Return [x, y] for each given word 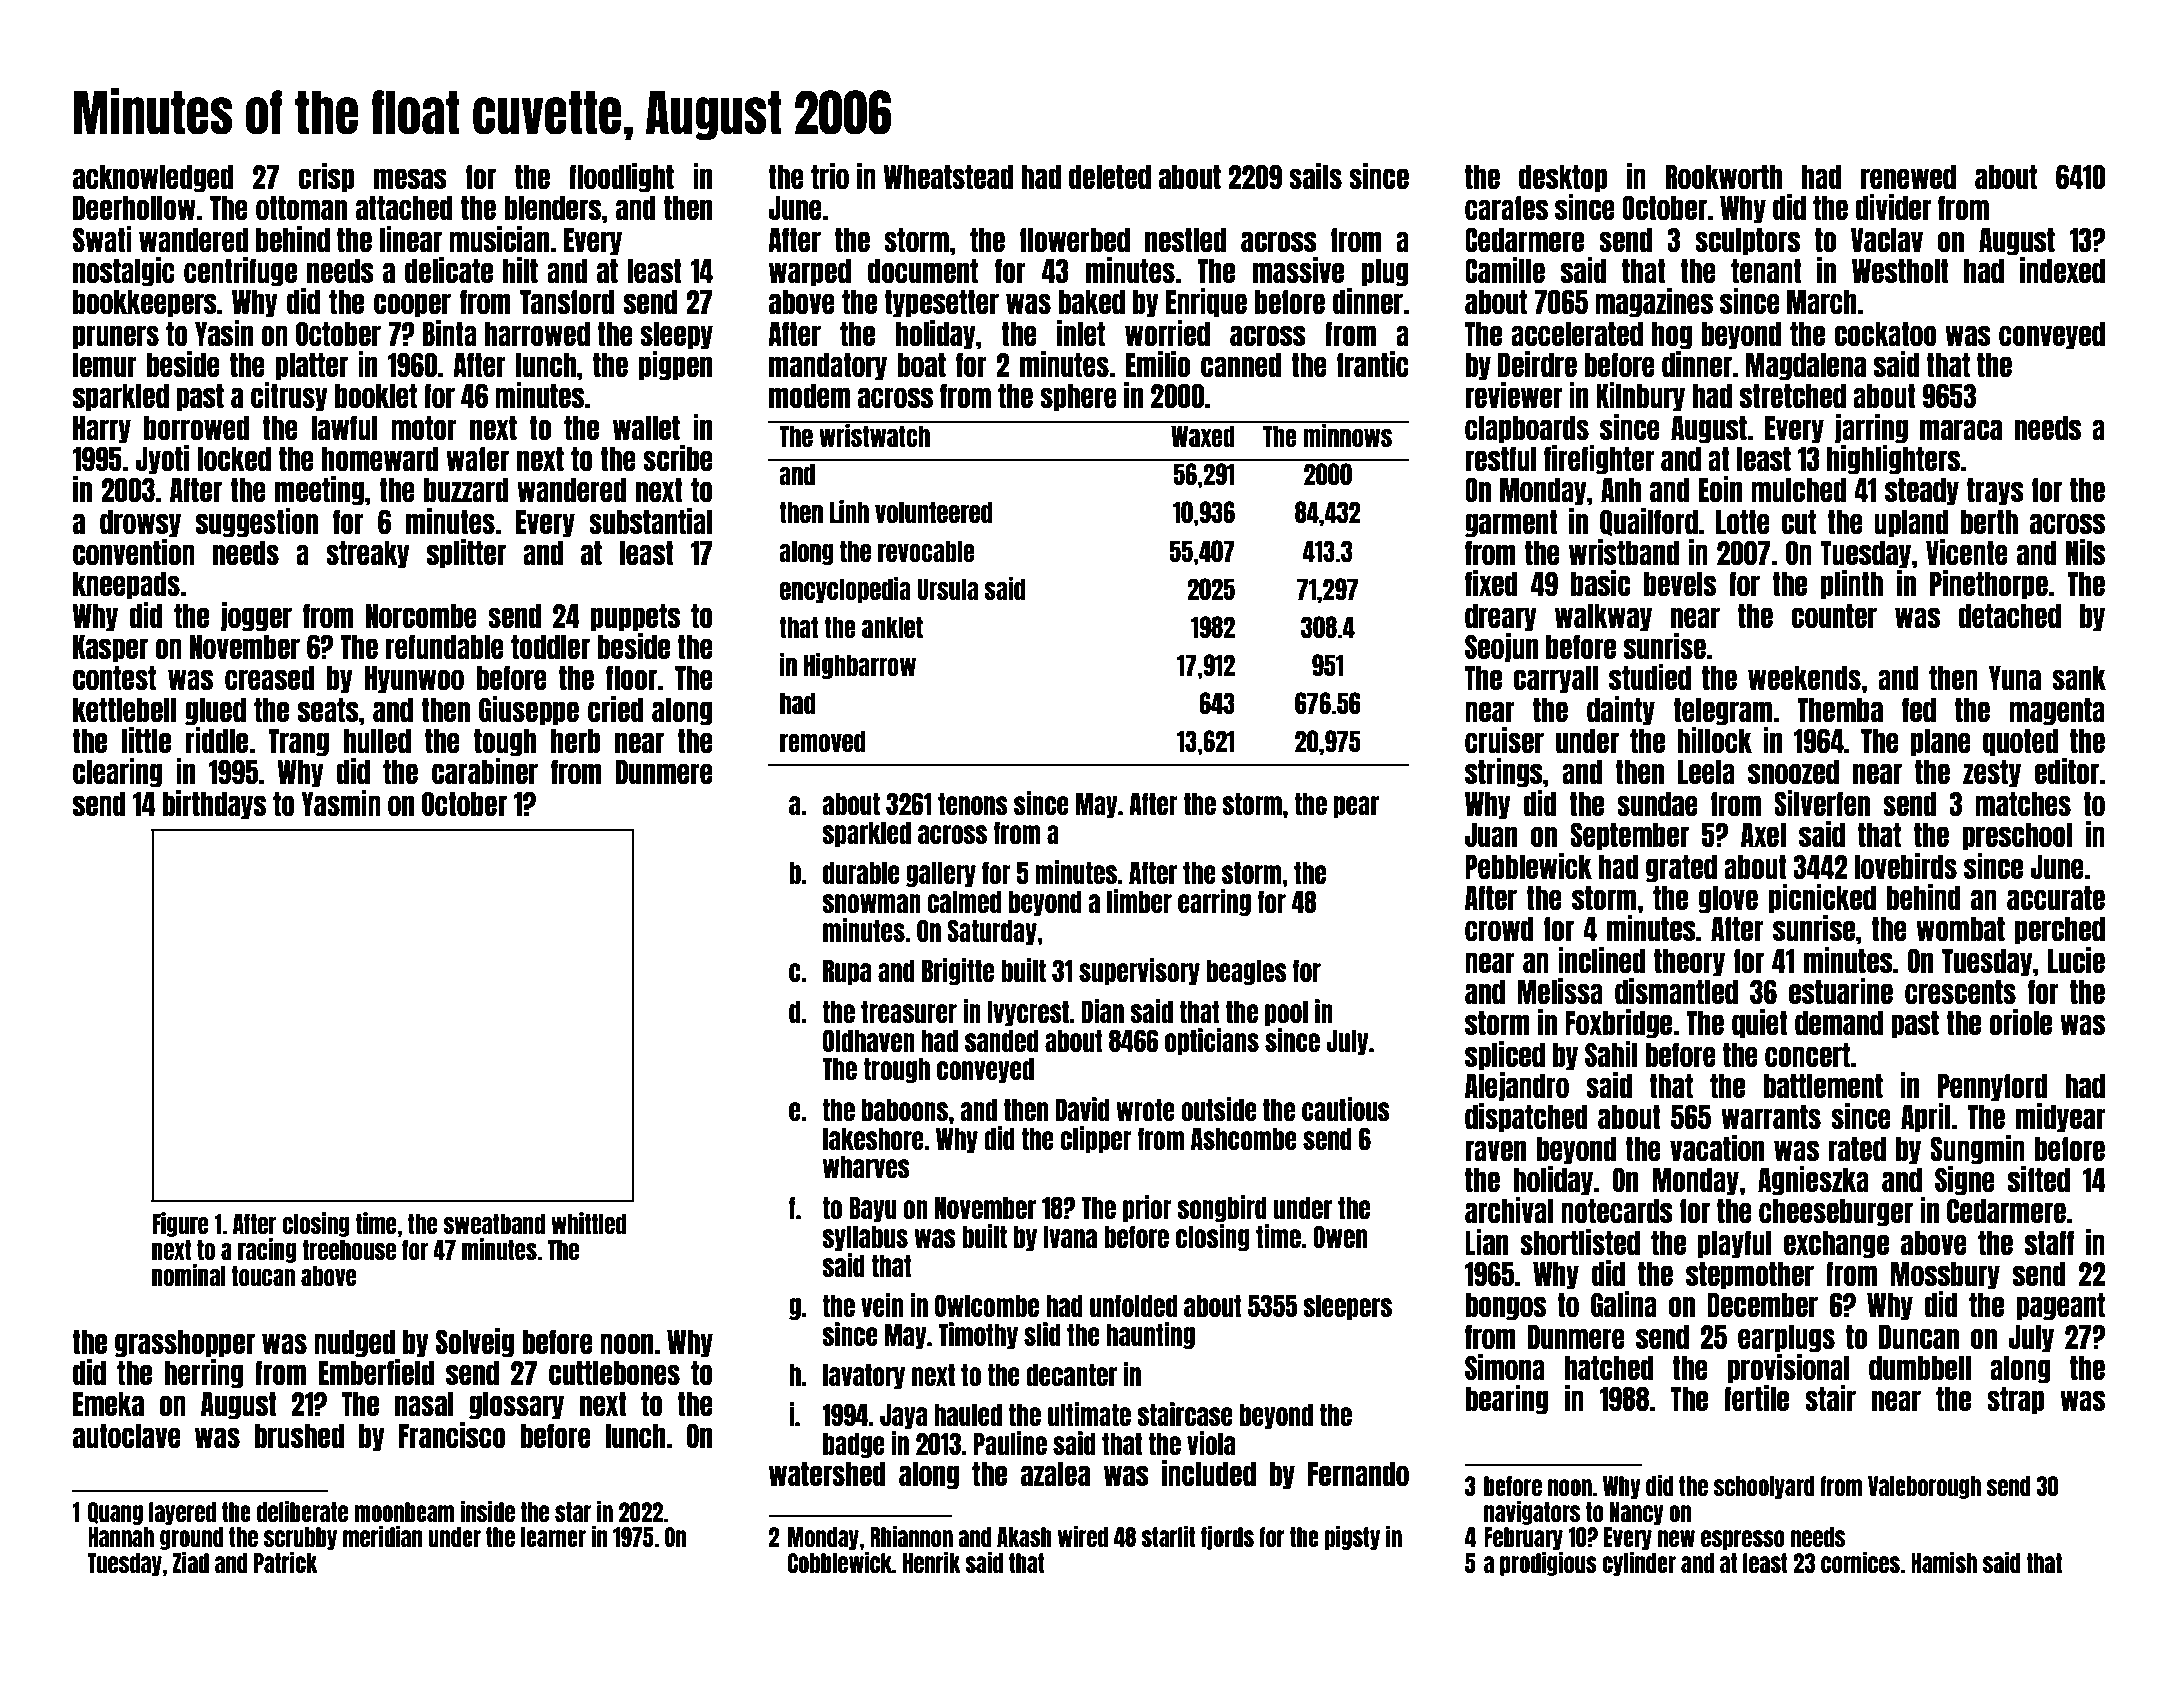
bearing [1506, 1400]
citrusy [289, 397]
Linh [849, 511]
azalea [1055, 1474]
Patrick [286, 1562]
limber [1139, 901]
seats [328, 710]
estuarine [1841, 991]
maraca [1961, 429]
